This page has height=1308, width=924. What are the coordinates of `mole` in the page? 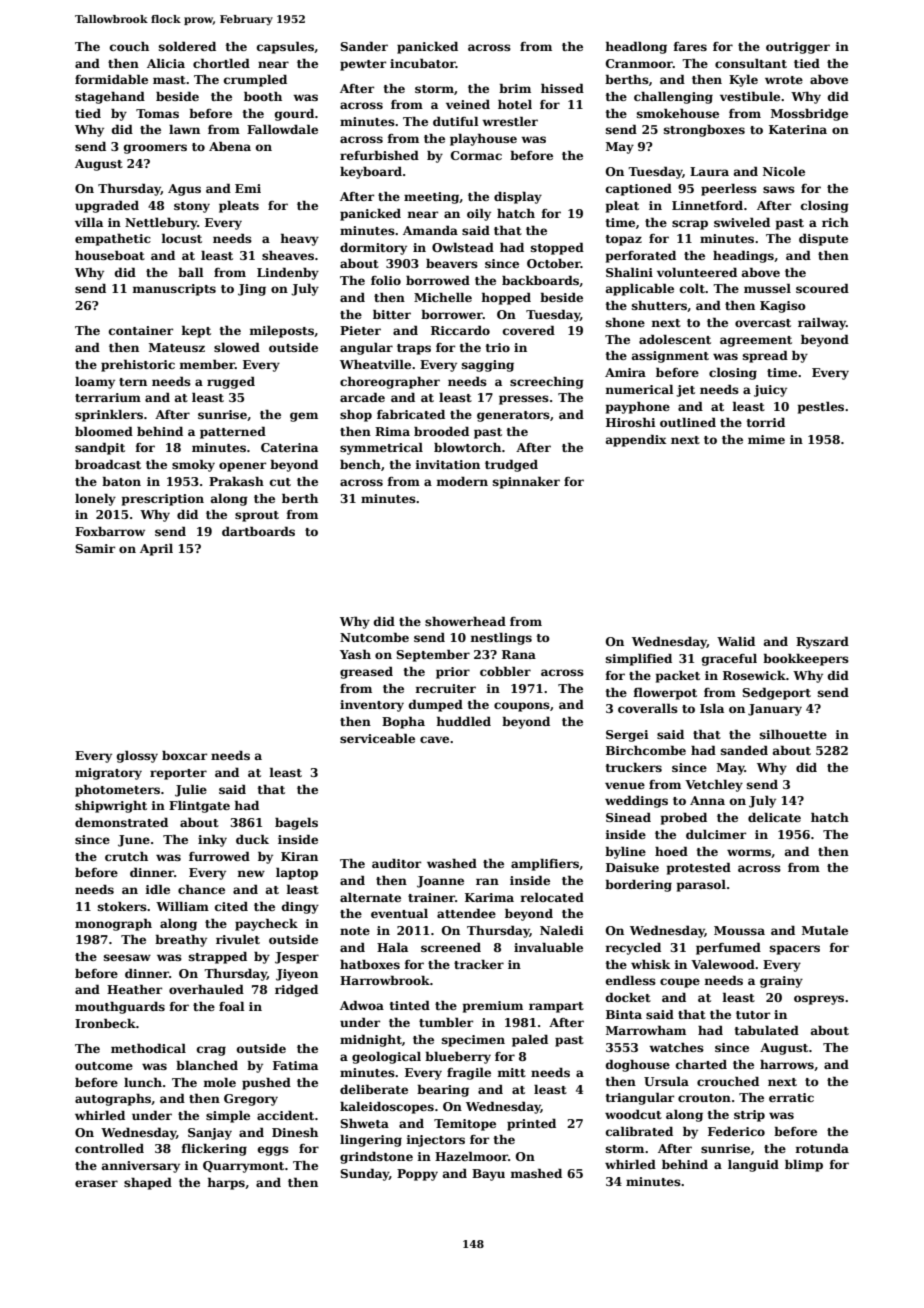 It's located at (219, 1082).
